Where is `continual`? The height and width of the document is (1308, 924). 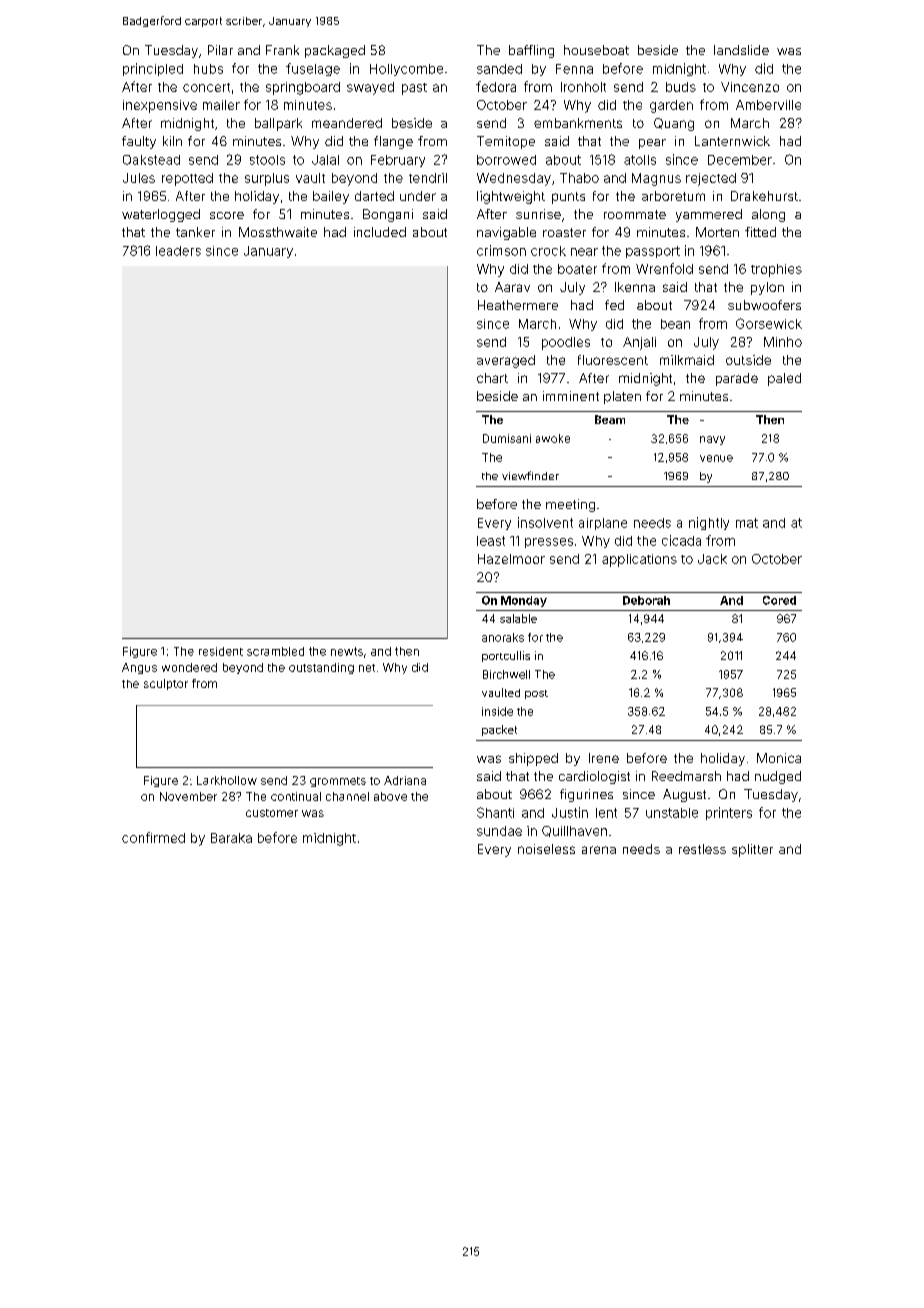
continual is located at coordinates (296, 796).
